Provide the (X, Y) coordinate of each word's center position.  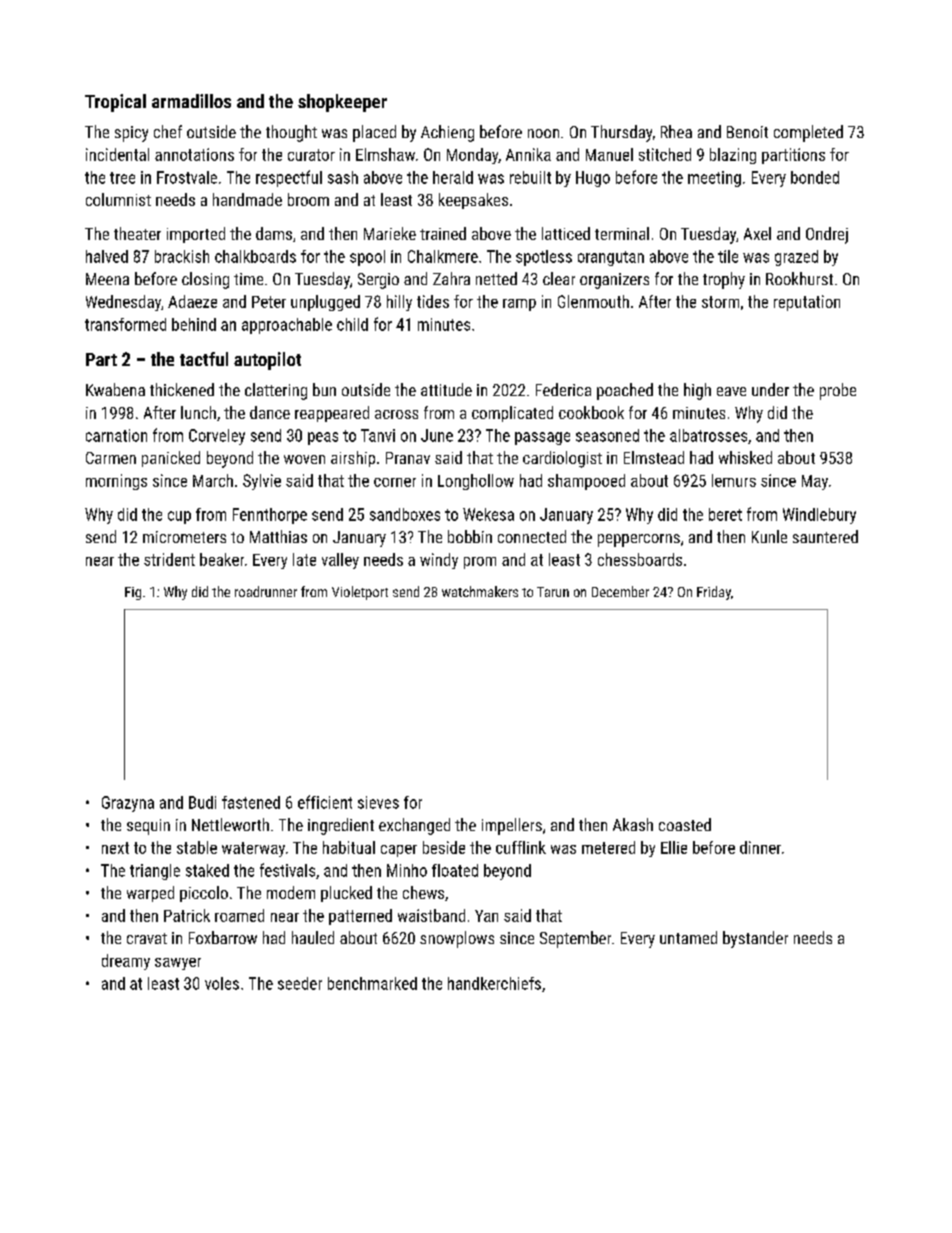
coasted (685, 824)
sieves (378, 802)
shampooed (586, 482)
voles (222, 983)
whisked (745, 457)
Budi (202, 802)
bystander (755, 939)
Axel (757, 233)
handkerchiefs (494, 983)
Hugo (593, 179)
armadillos (191, 101)
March (213, 480)
